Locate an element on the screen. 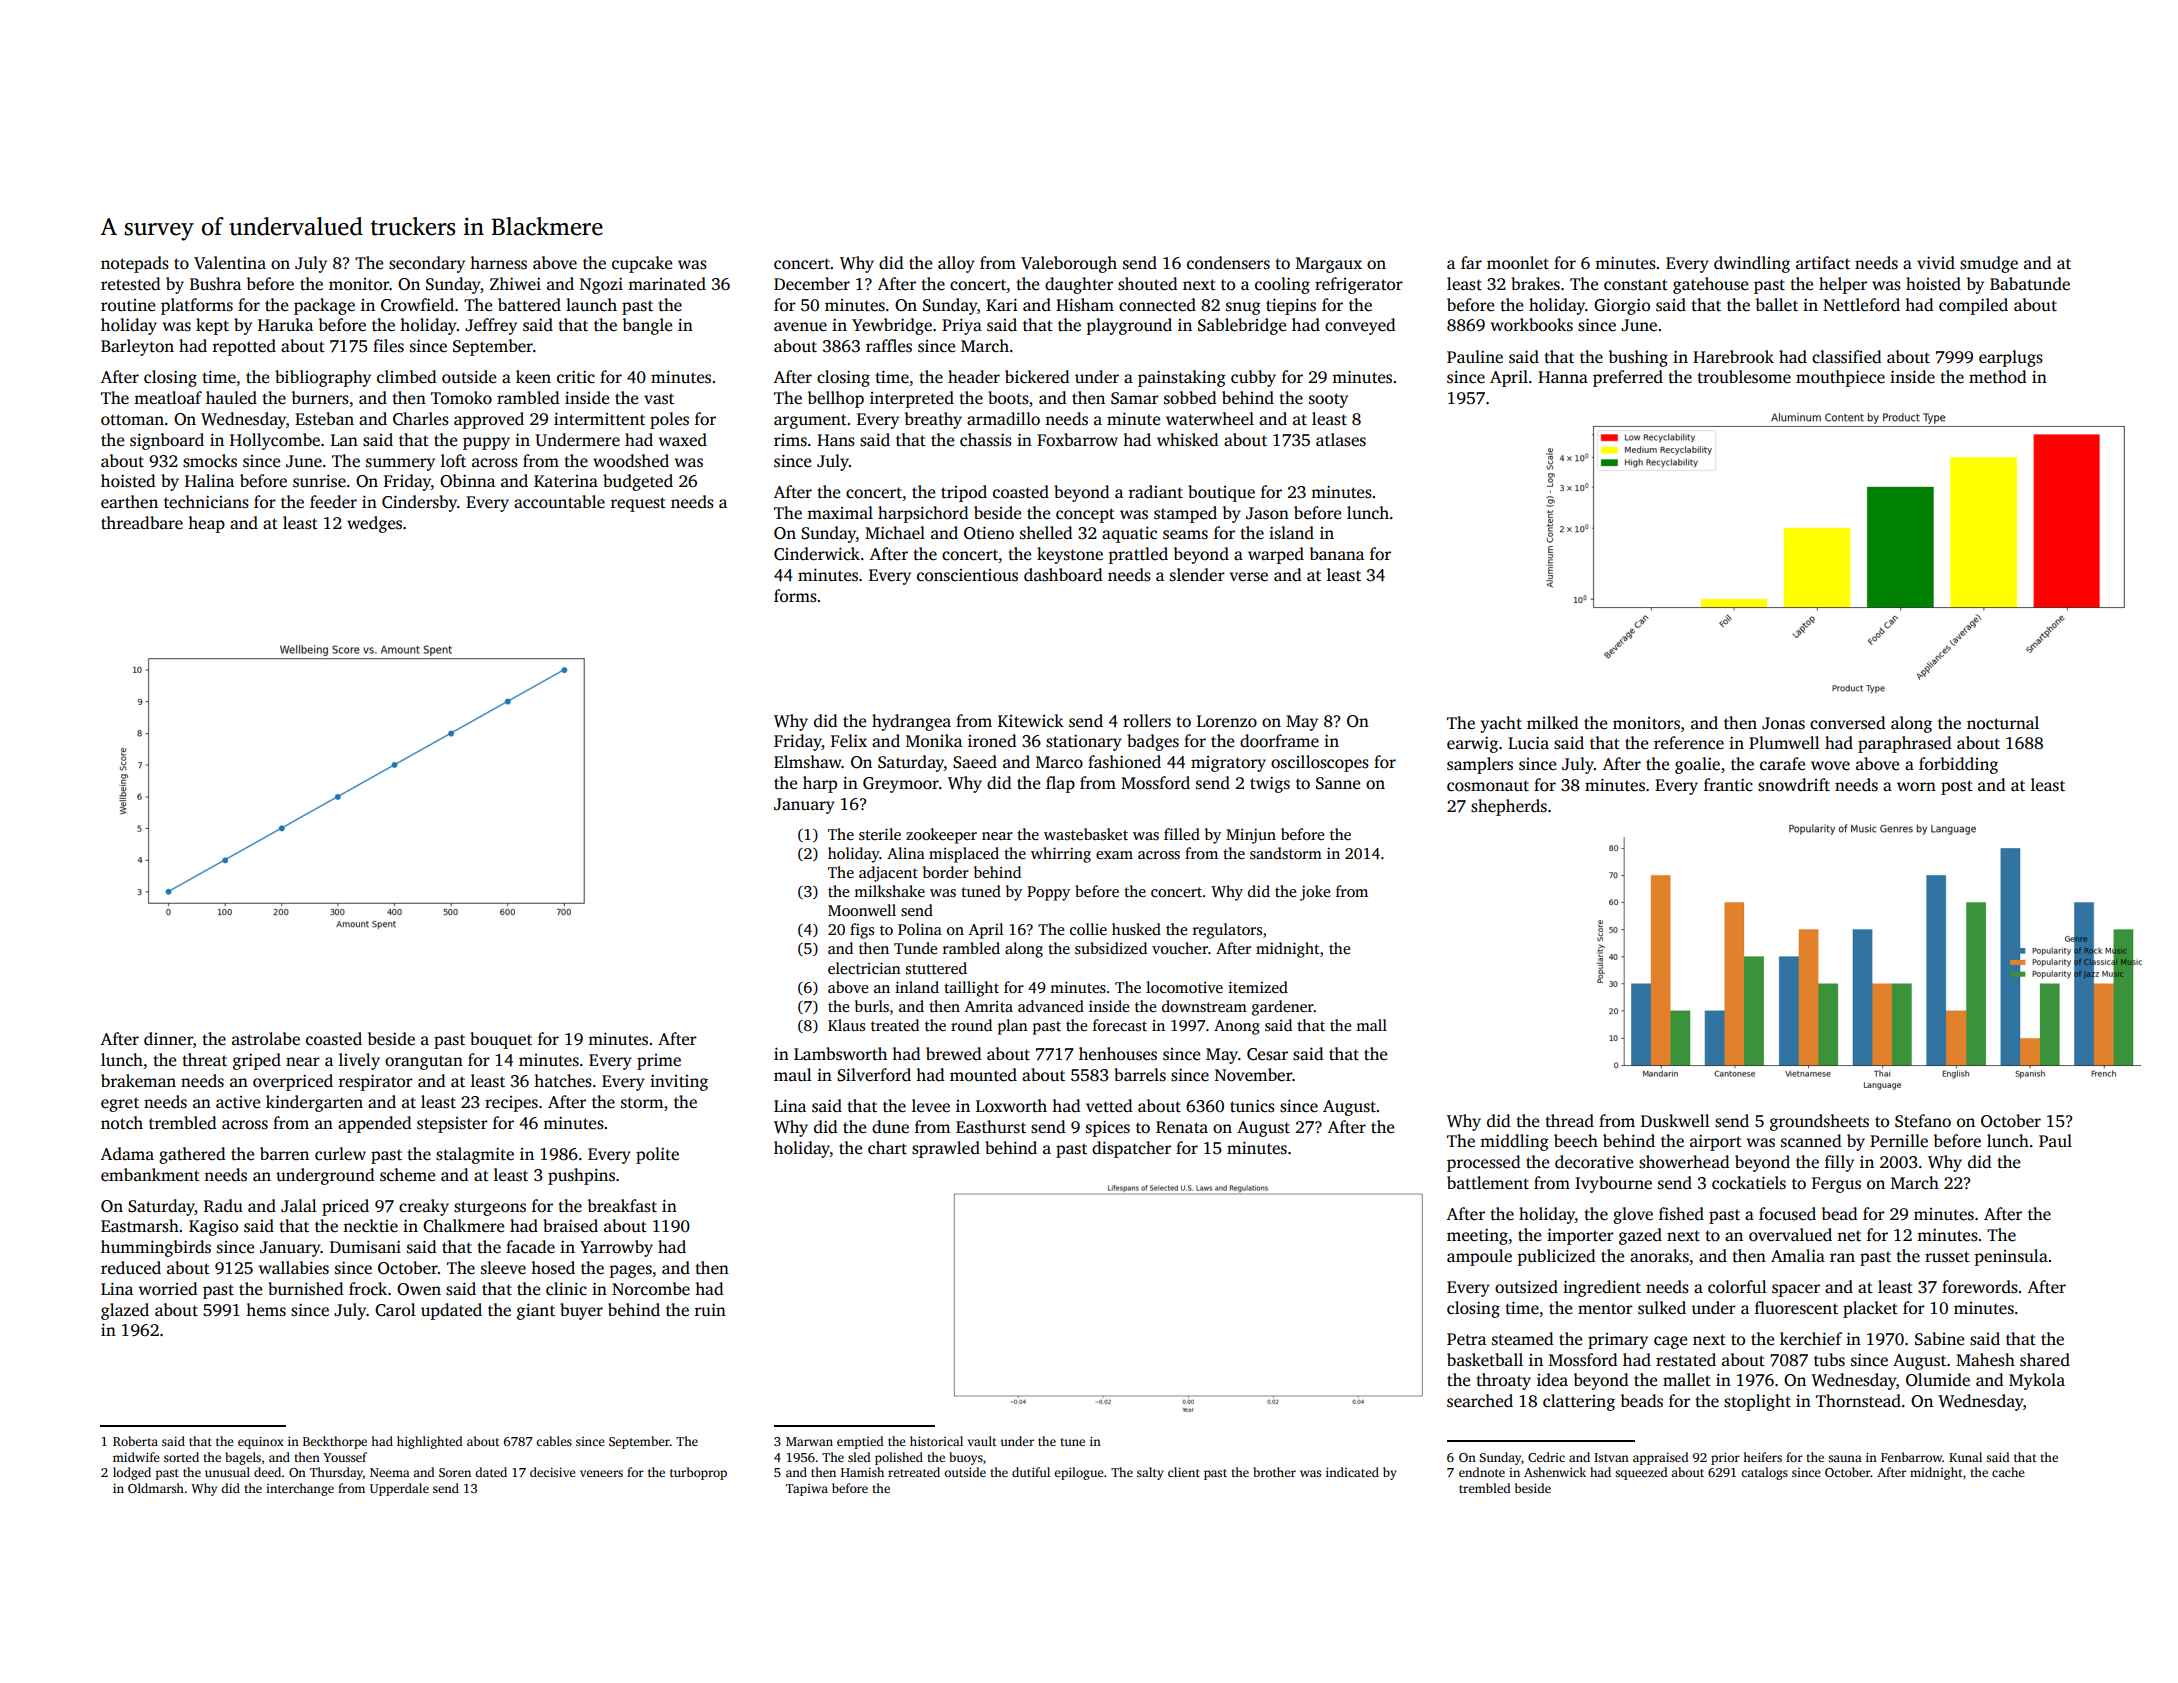 The width and height of the screenshot is (2178, 1683). workbooks is located at coordinates (1531, 325).
